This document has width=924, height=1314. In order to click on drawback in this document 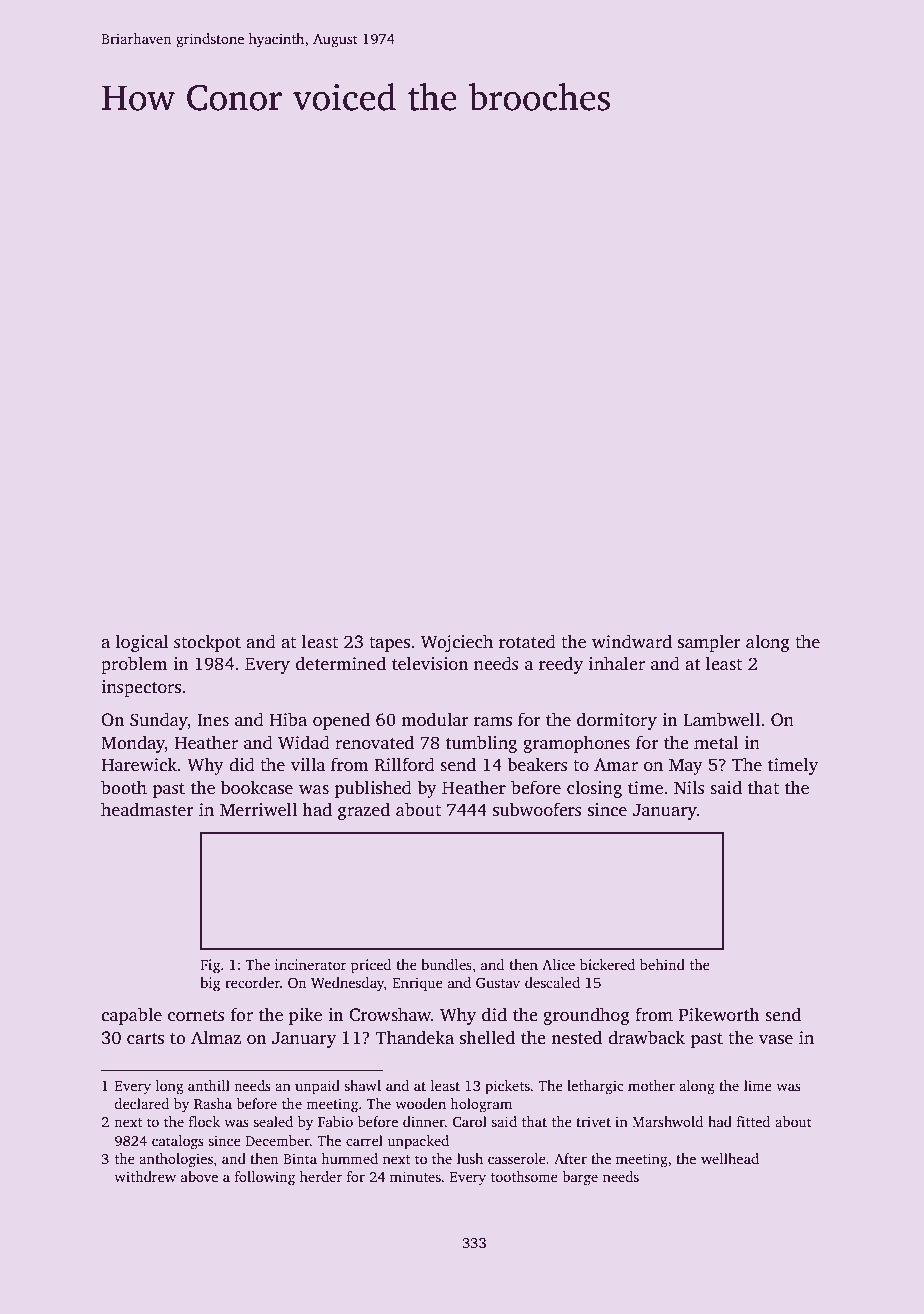, I will do `click(646, 1037)`.
